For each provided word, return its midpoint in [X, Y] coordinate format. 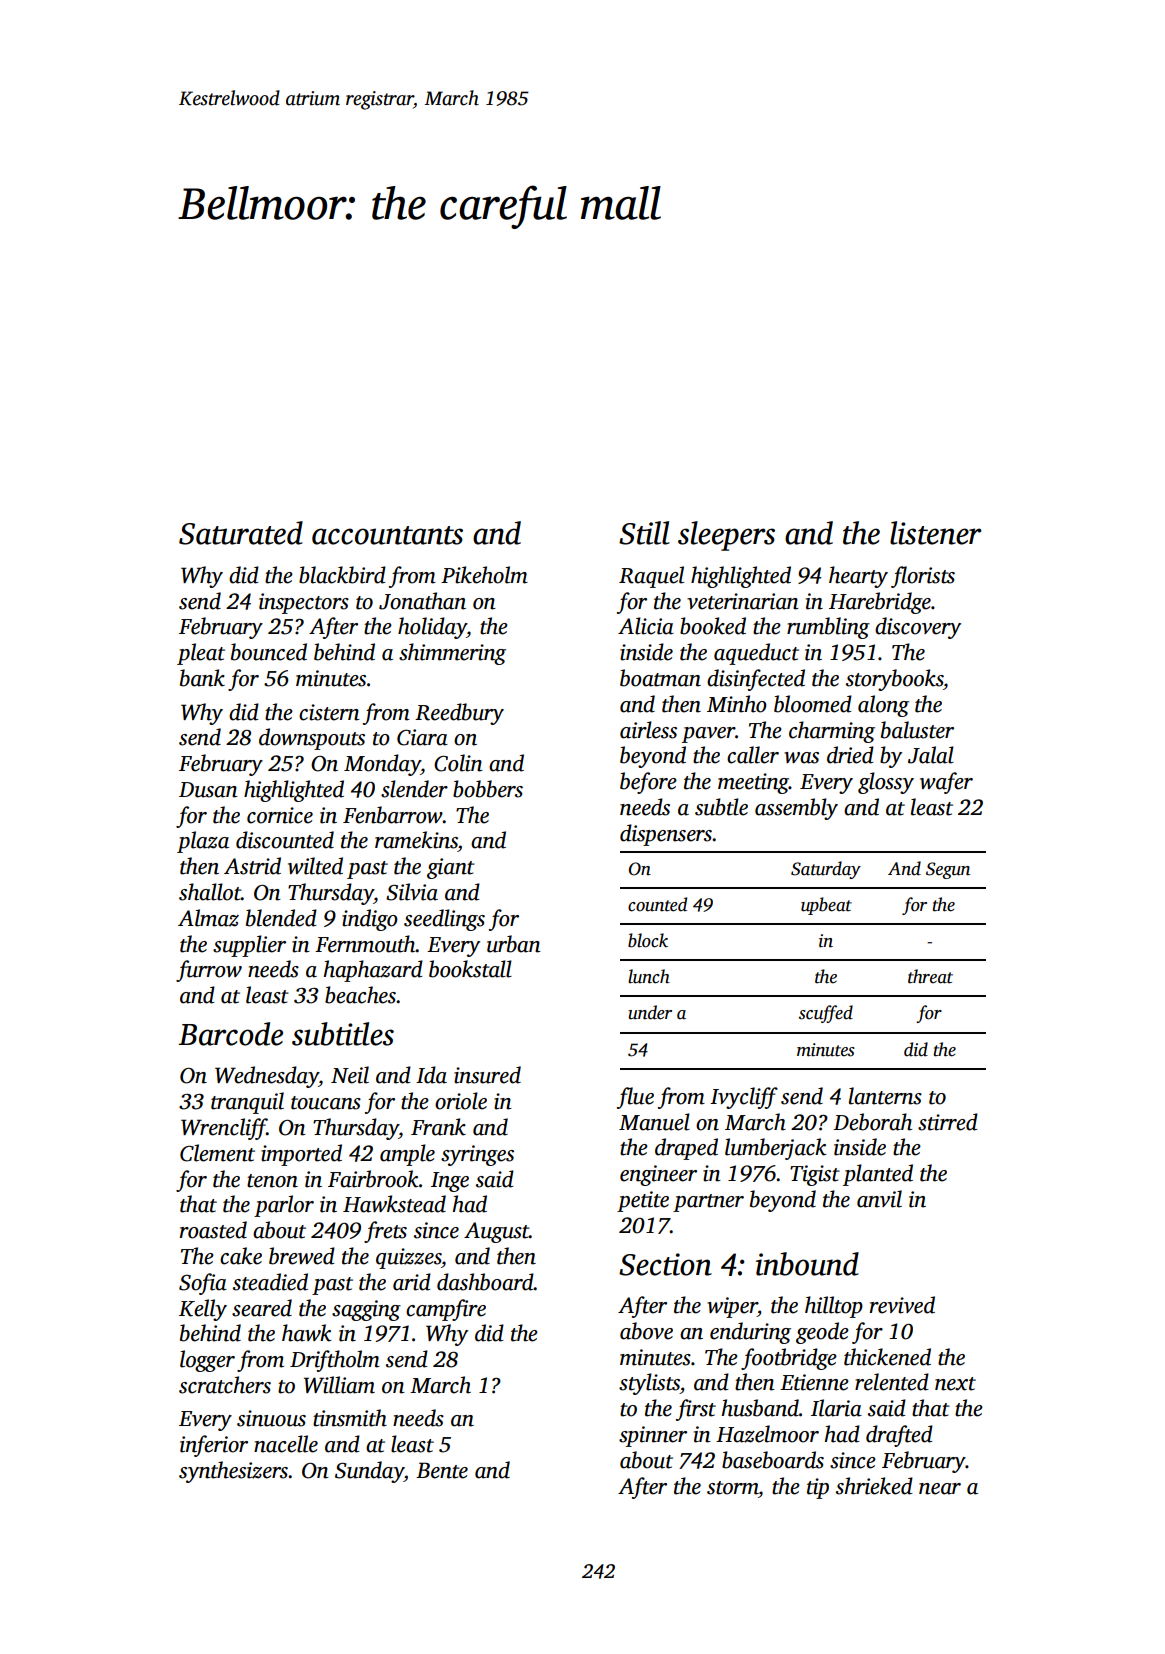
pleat [201, 654]
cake [241, 1256]
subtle [721, 807]
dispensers [666, 835]
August [496, 1232]
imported [301, 1155]
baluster [917, 730]
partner [708, 1203]
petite [643, 1201]
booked [713, 626]
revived [902, 1305]
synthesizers [234, 1472]
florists [923, 577]
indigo [370, 920]
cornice [280, 815]
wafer [946, 783]
